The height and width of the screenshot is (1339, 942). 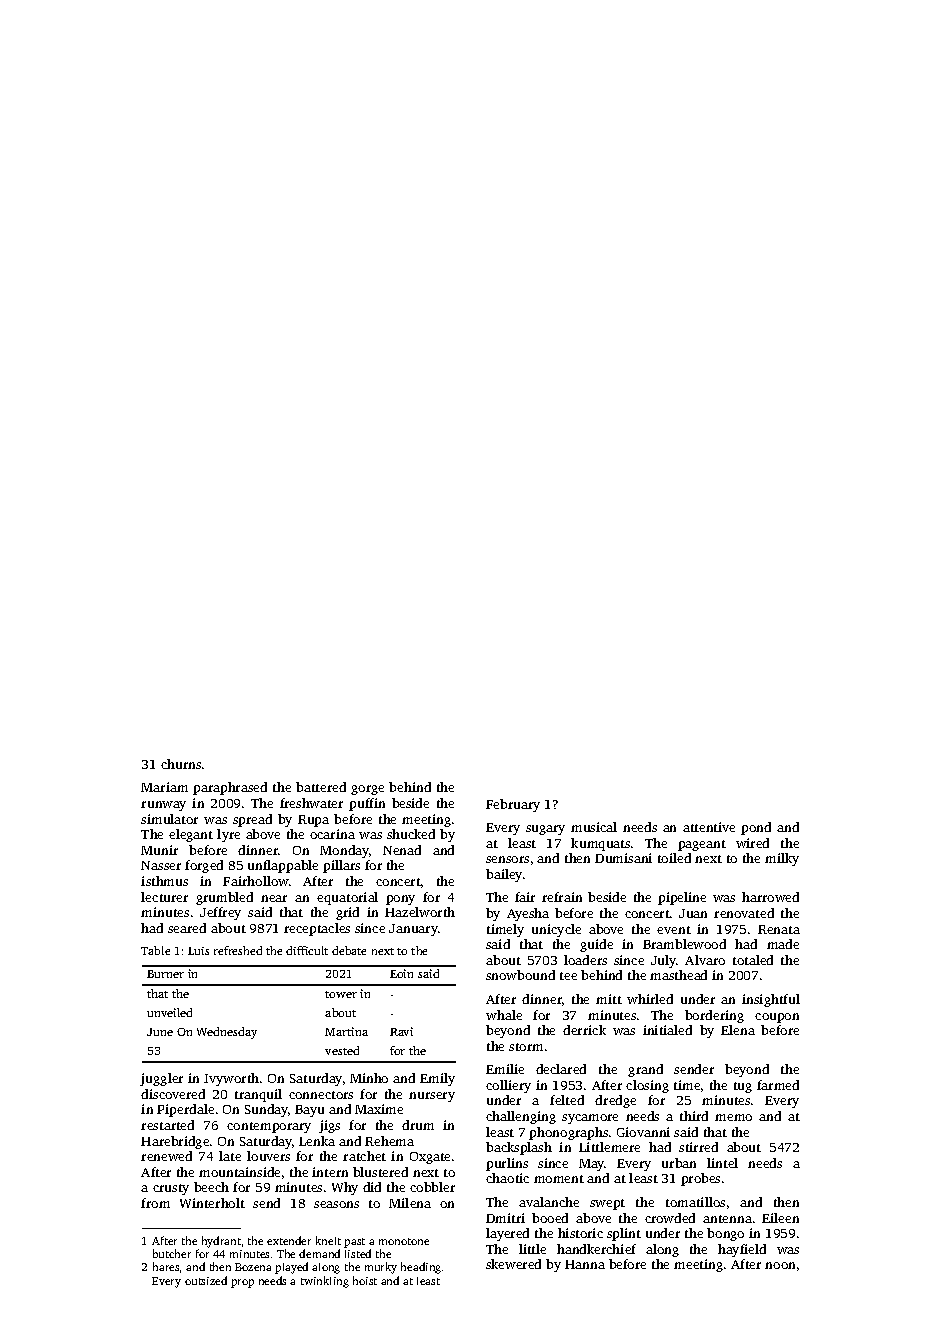 I want to click on milky, so click(x=782, y=859).
